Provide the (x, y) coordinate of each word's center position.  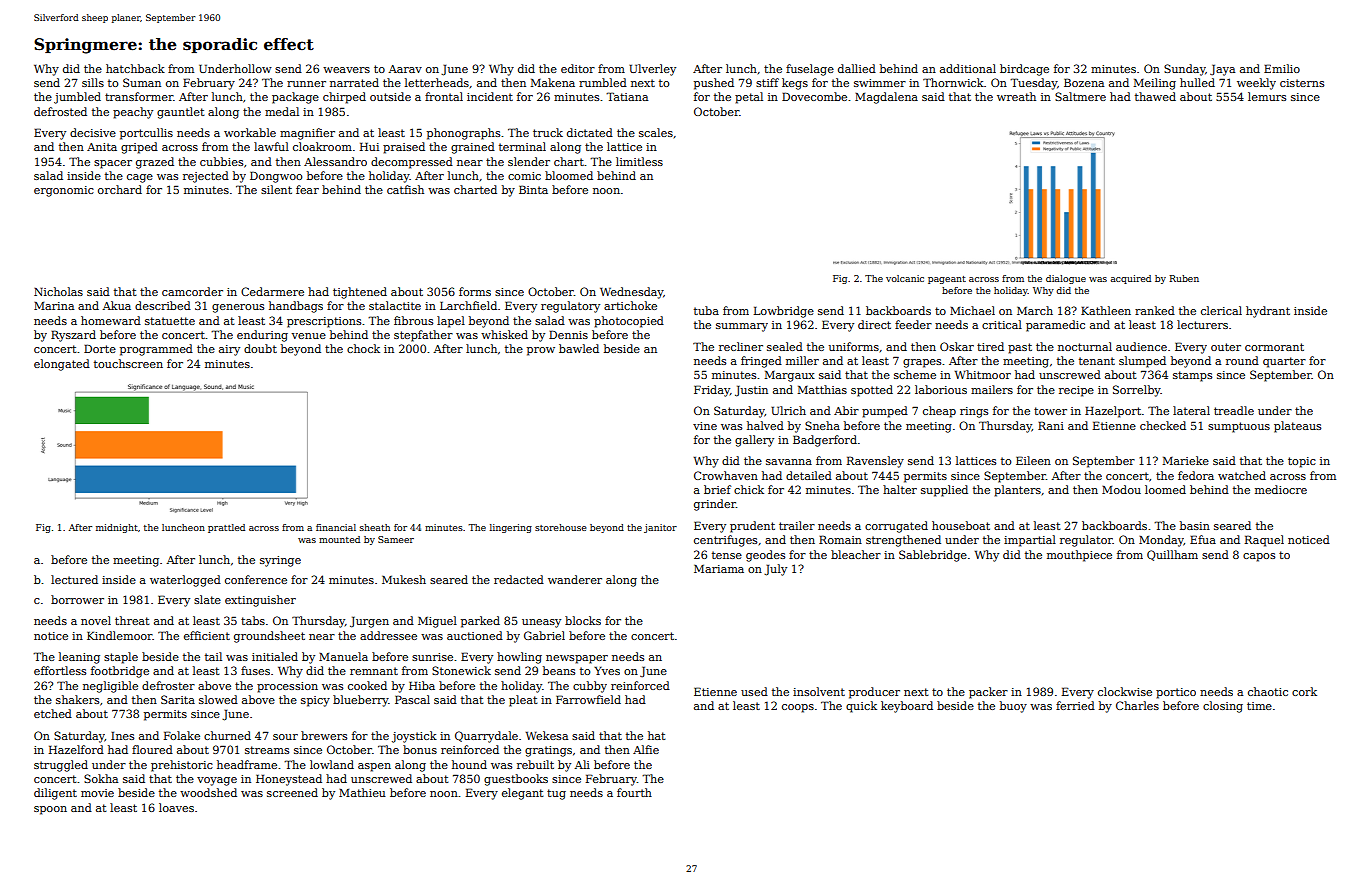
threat (132, 620)
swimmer (880, 83)
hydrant (1268, 312)
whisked (504, 334)
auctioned (475, 635)
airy (229, 350)
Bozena (1084, 82)
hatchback (135, 68)
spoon (50, 810)
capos (1259, 557)
